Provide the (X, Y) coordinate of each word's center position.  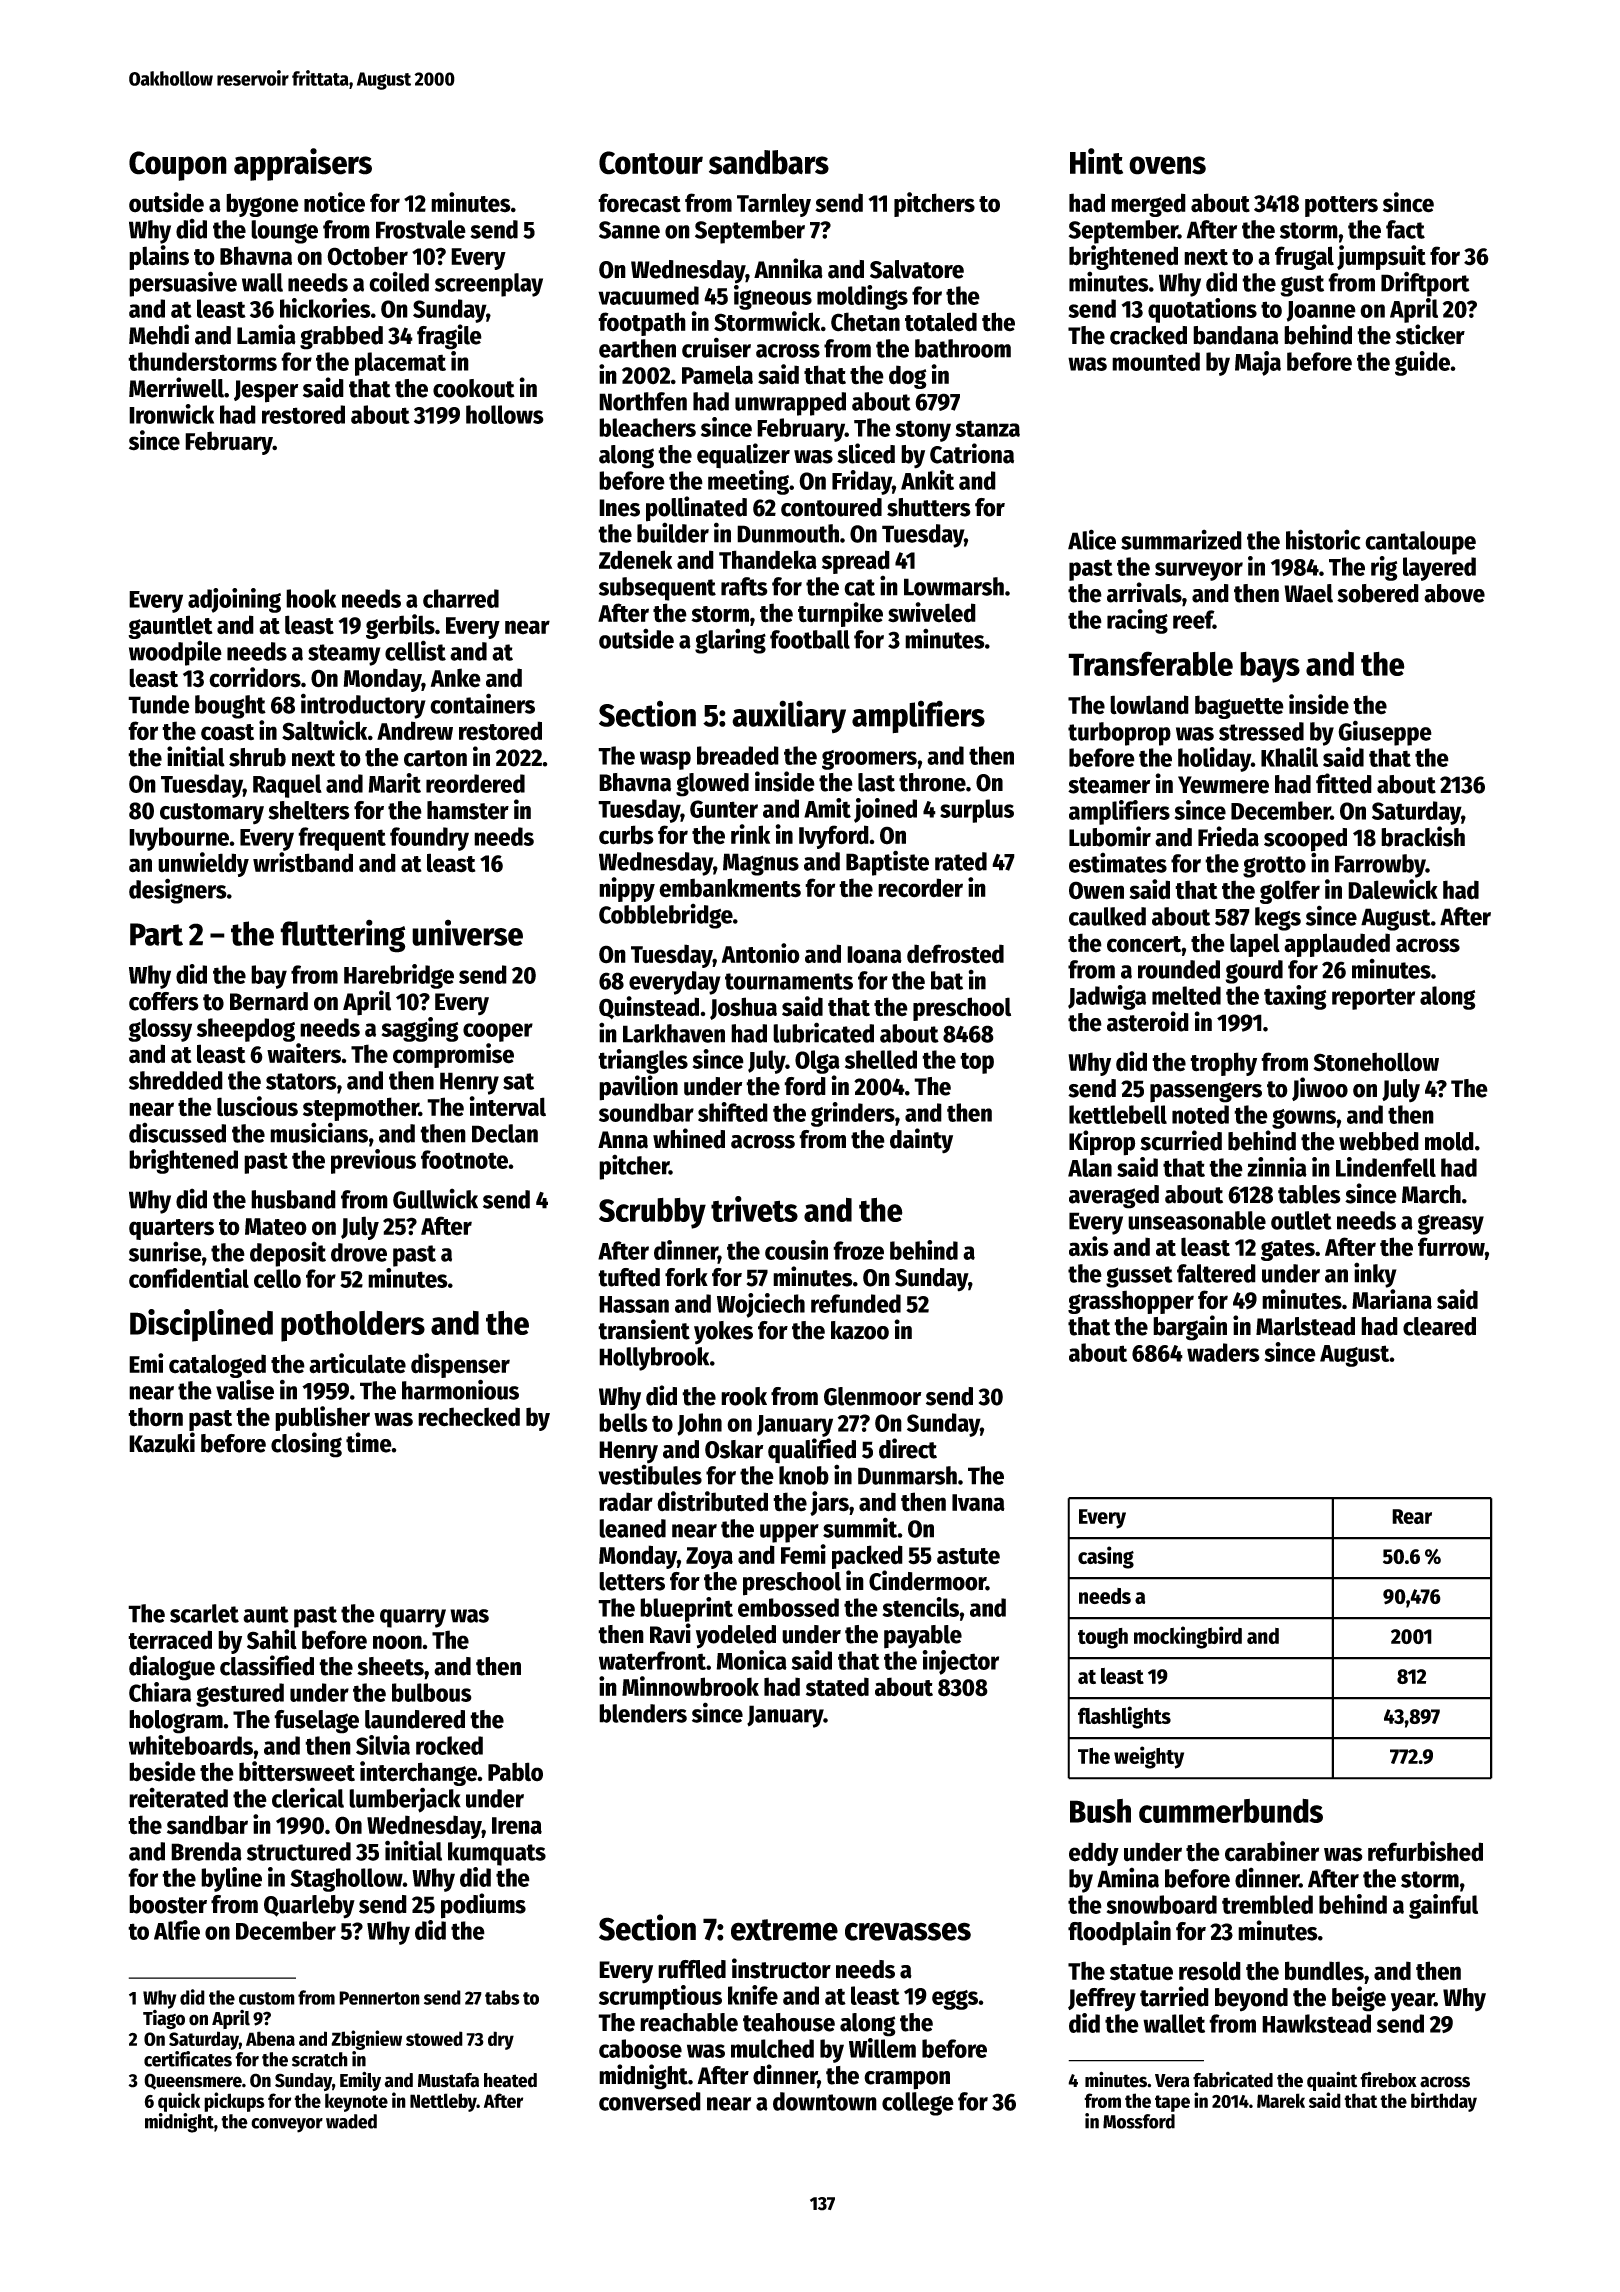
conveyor (287, 2125)
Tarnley (774, 205)
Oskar (734, 1449)
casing (1106, 1557)
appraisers (303, 164)
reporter (1373, 999)
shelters (309, 810)
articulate (357, 1363)
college (918, 2104)
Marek (1281, 2100)
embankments (730, 888)
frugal (1304, 258)
